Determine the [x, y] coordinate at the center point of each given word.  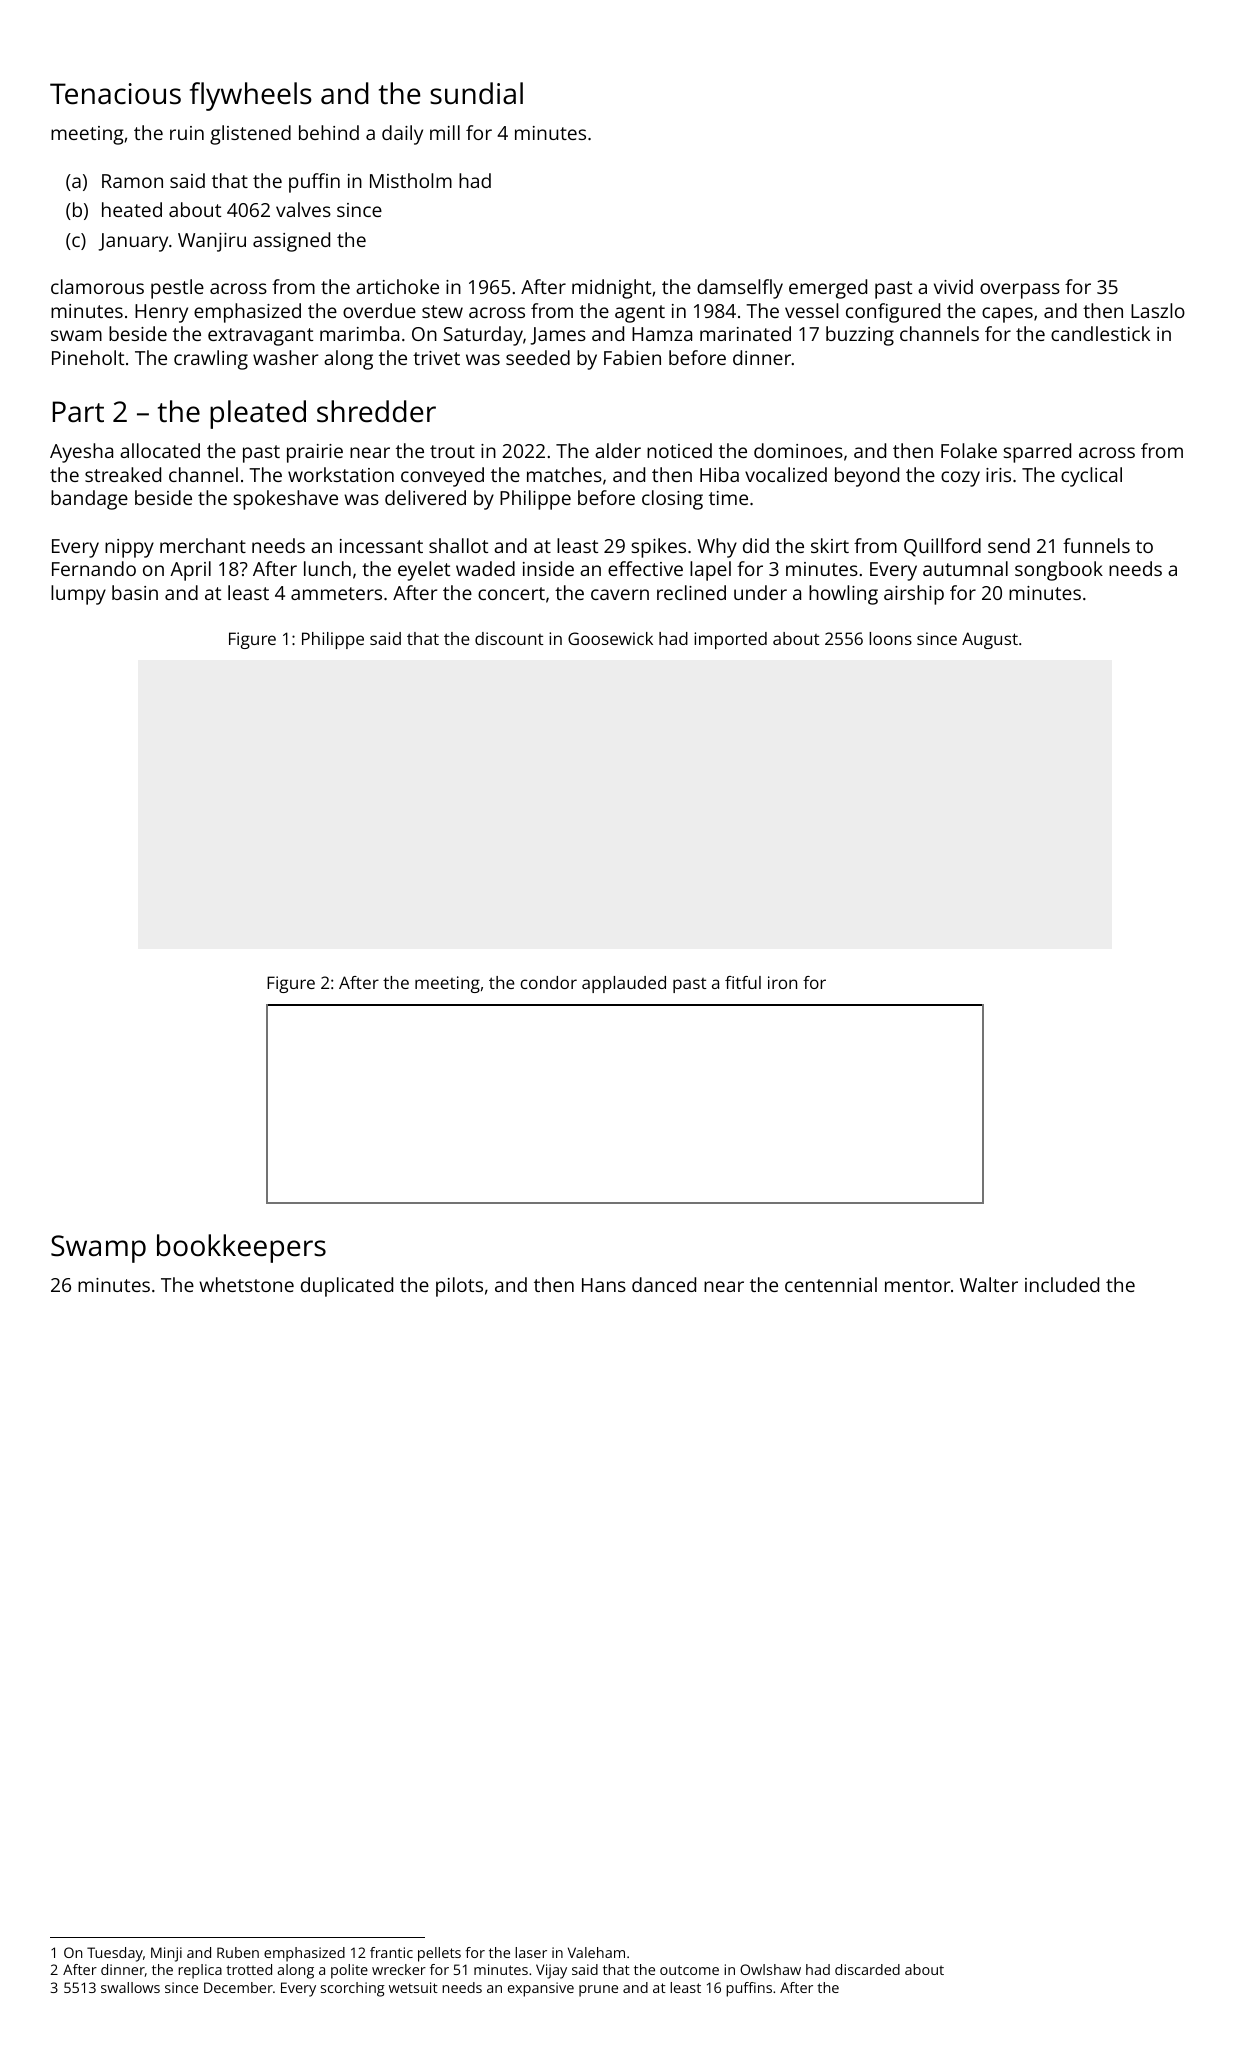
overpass [1020, 291]
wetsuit [413, 1987]
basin [135, 592]
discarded [867, 1969]
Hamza [662, 334]
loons [890, 638]
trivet [436, 358]
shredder [376, 411]
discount [509, 638]
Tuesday [115, 1954]
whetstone [246, 1284]
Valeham [596, 1952]
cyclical [1091, 477]
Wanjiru [212, 242]
